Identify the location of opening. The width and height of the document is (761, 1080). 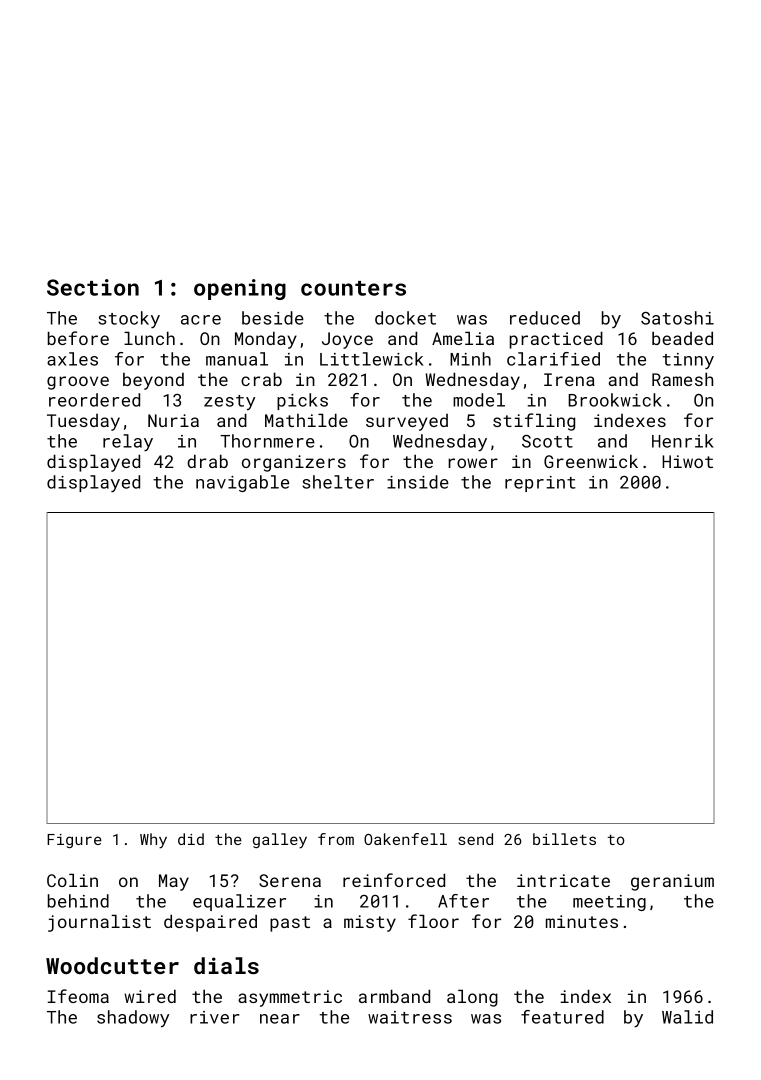
(240, 289).
